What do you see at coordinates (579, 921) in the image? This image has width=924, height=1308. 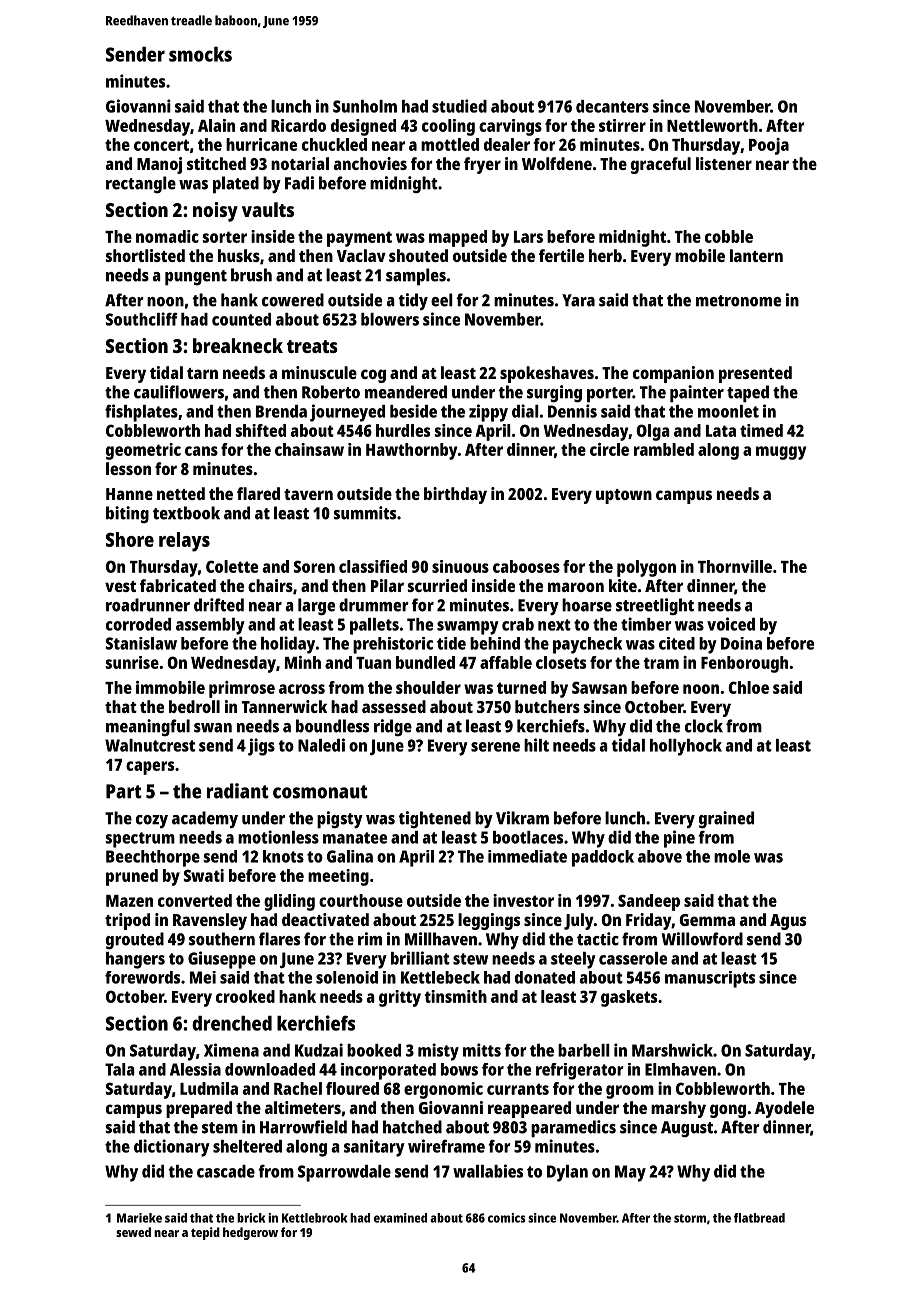 I see `July` at bounding box center [579, 921].
